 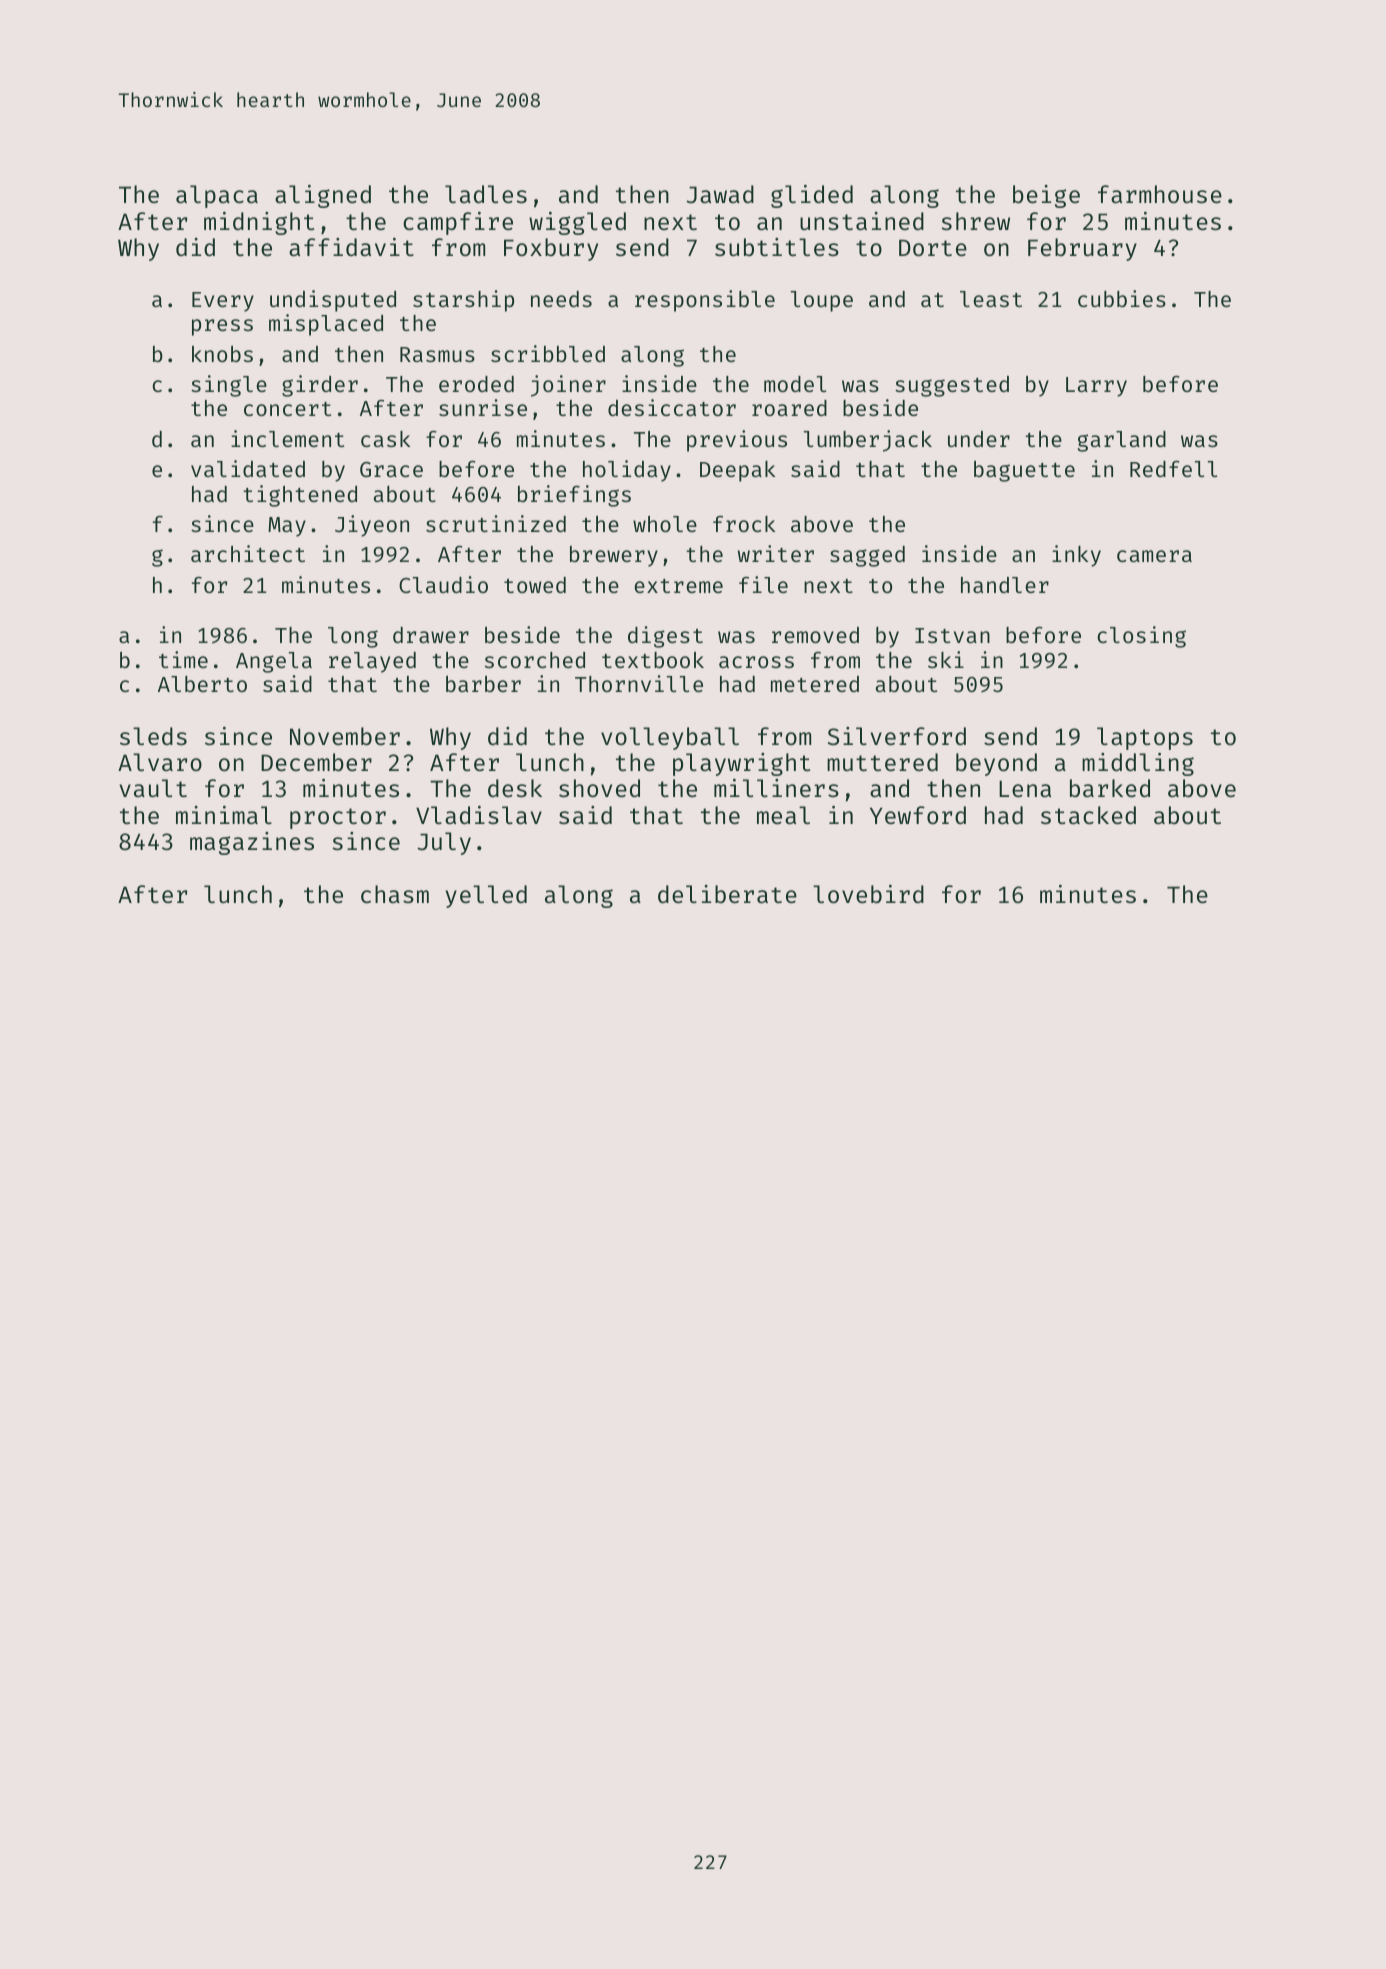 I want to click on Redfell, so click(x=1173, y=468).
